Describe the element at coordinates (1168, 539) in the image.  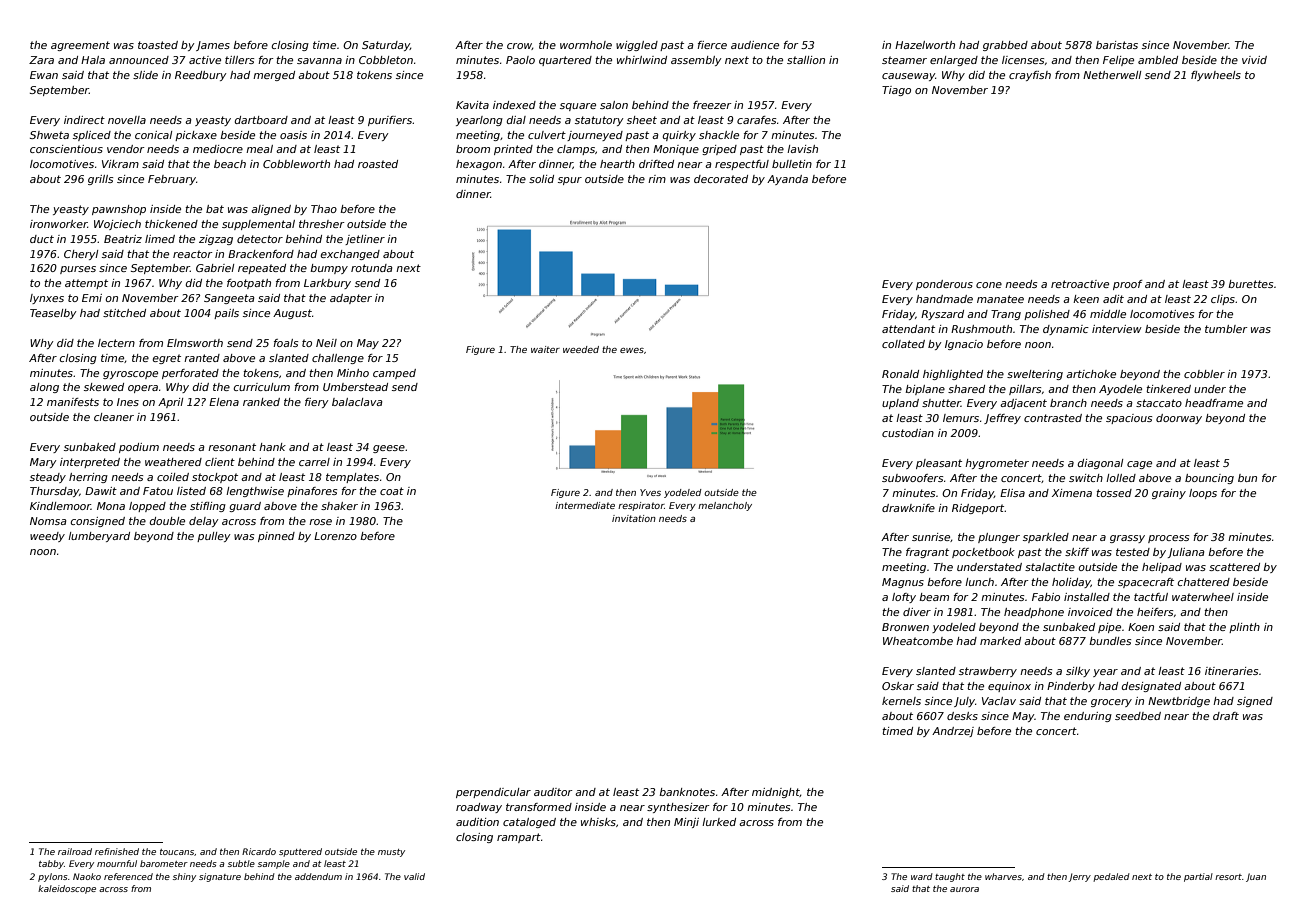
I see `process` at that location.
